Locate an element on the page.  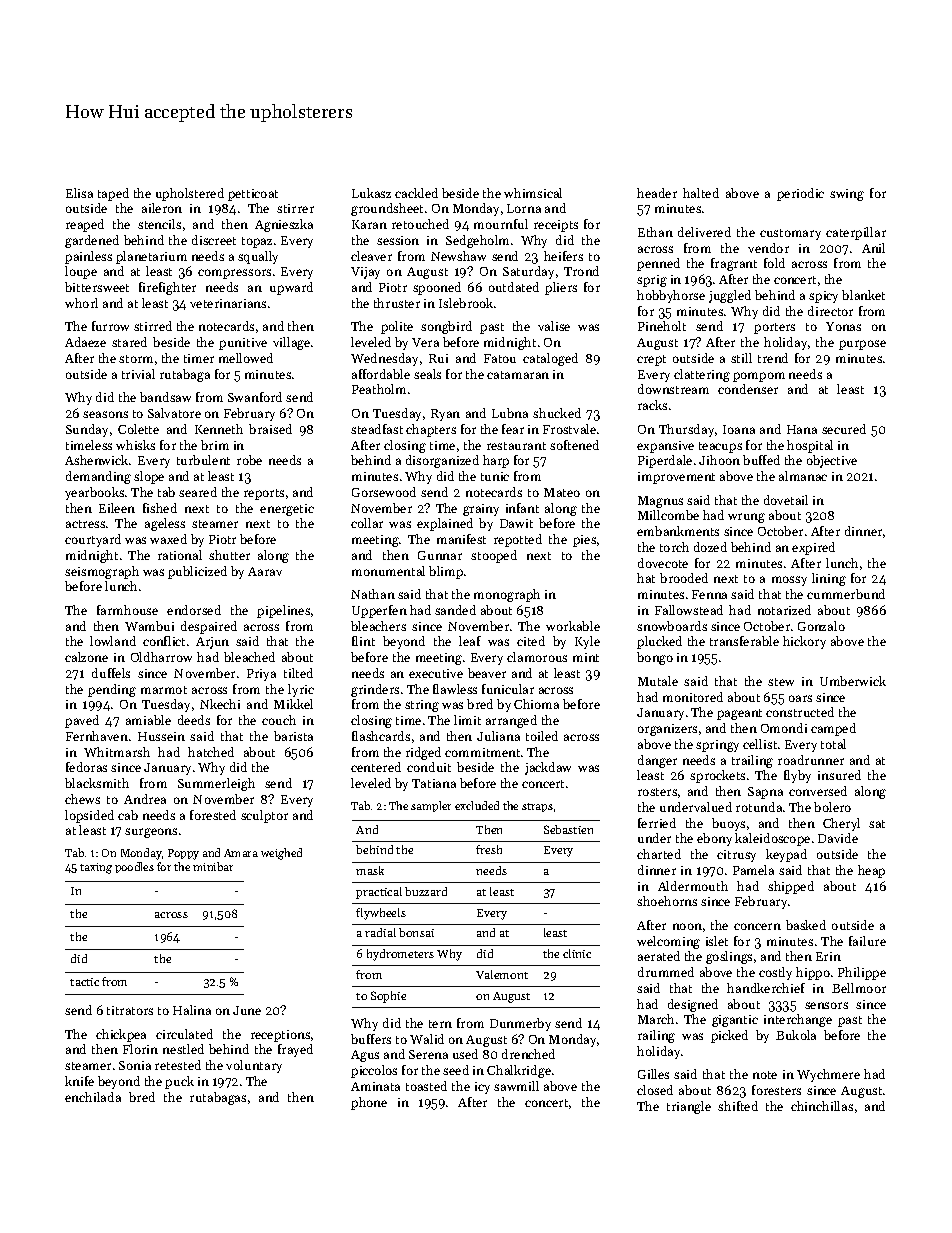
thruster is located at coordinates (397, 303).
